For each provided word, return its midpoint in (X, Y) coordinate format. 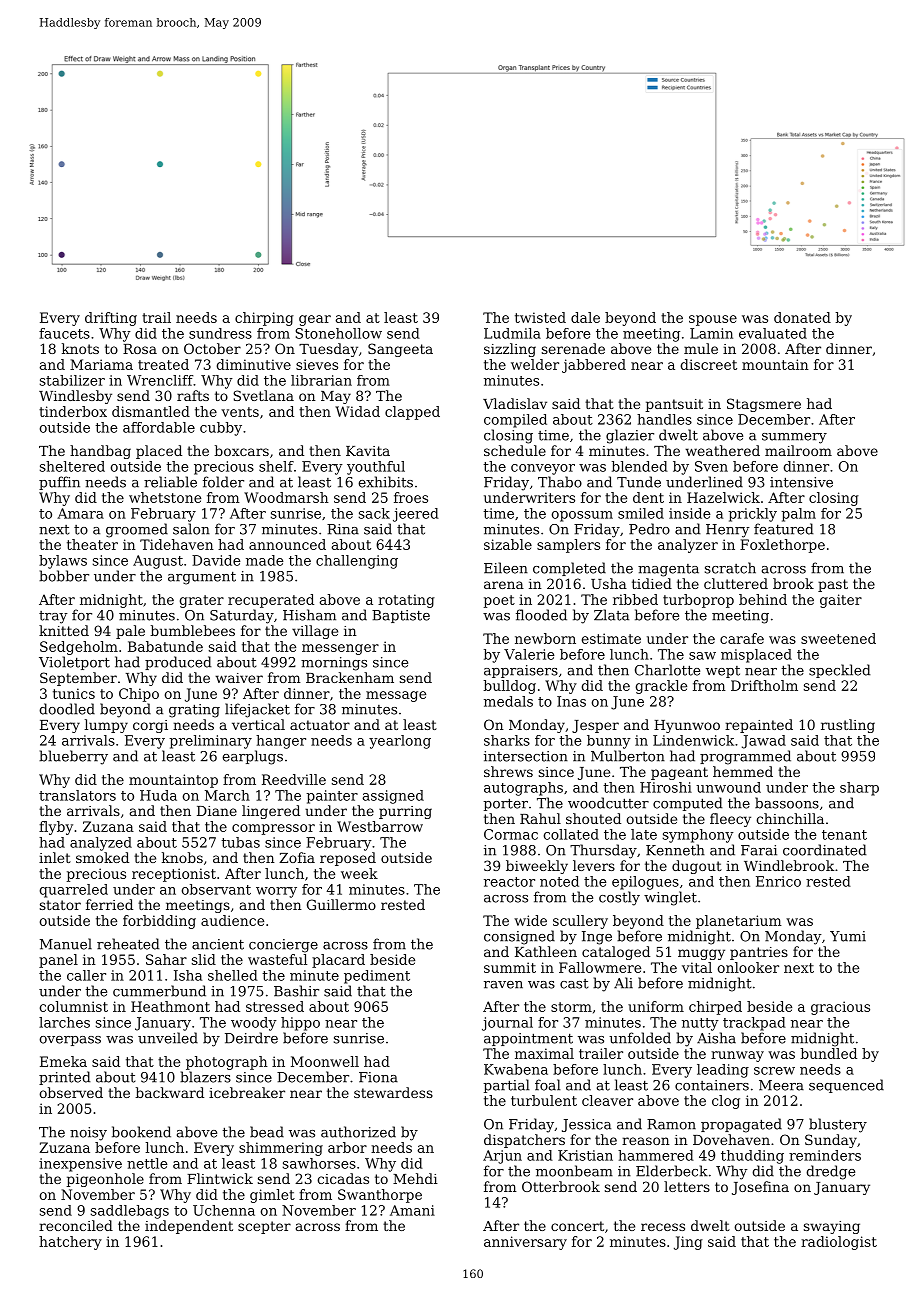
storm (571, 1007)
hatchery (70, 1243)
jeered (416, 515)
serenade (573, 348)
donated (802, 317)
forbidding (159, 922)
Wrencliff (160, 380)
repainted (759, 726)
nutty (700, 1024)
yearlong (400, 742)
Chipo (139, 695)
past (833, 585)
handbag (100, 452)
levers (594, 865)
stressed (275, 1006)
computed (687, 804)
